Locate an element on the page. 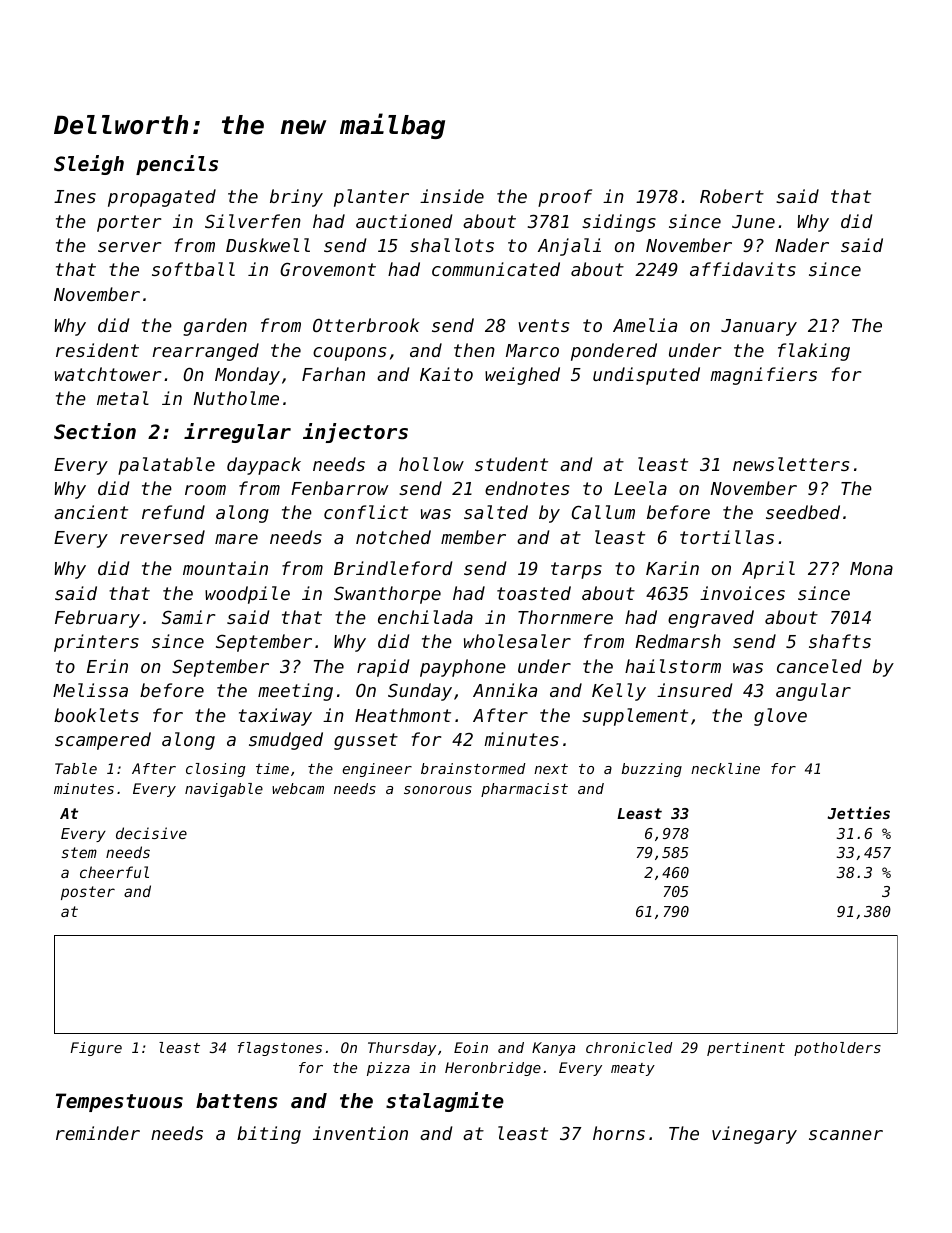 The width and height of the image is (952, 1233). Mona is located at coordinates (871, 568).
